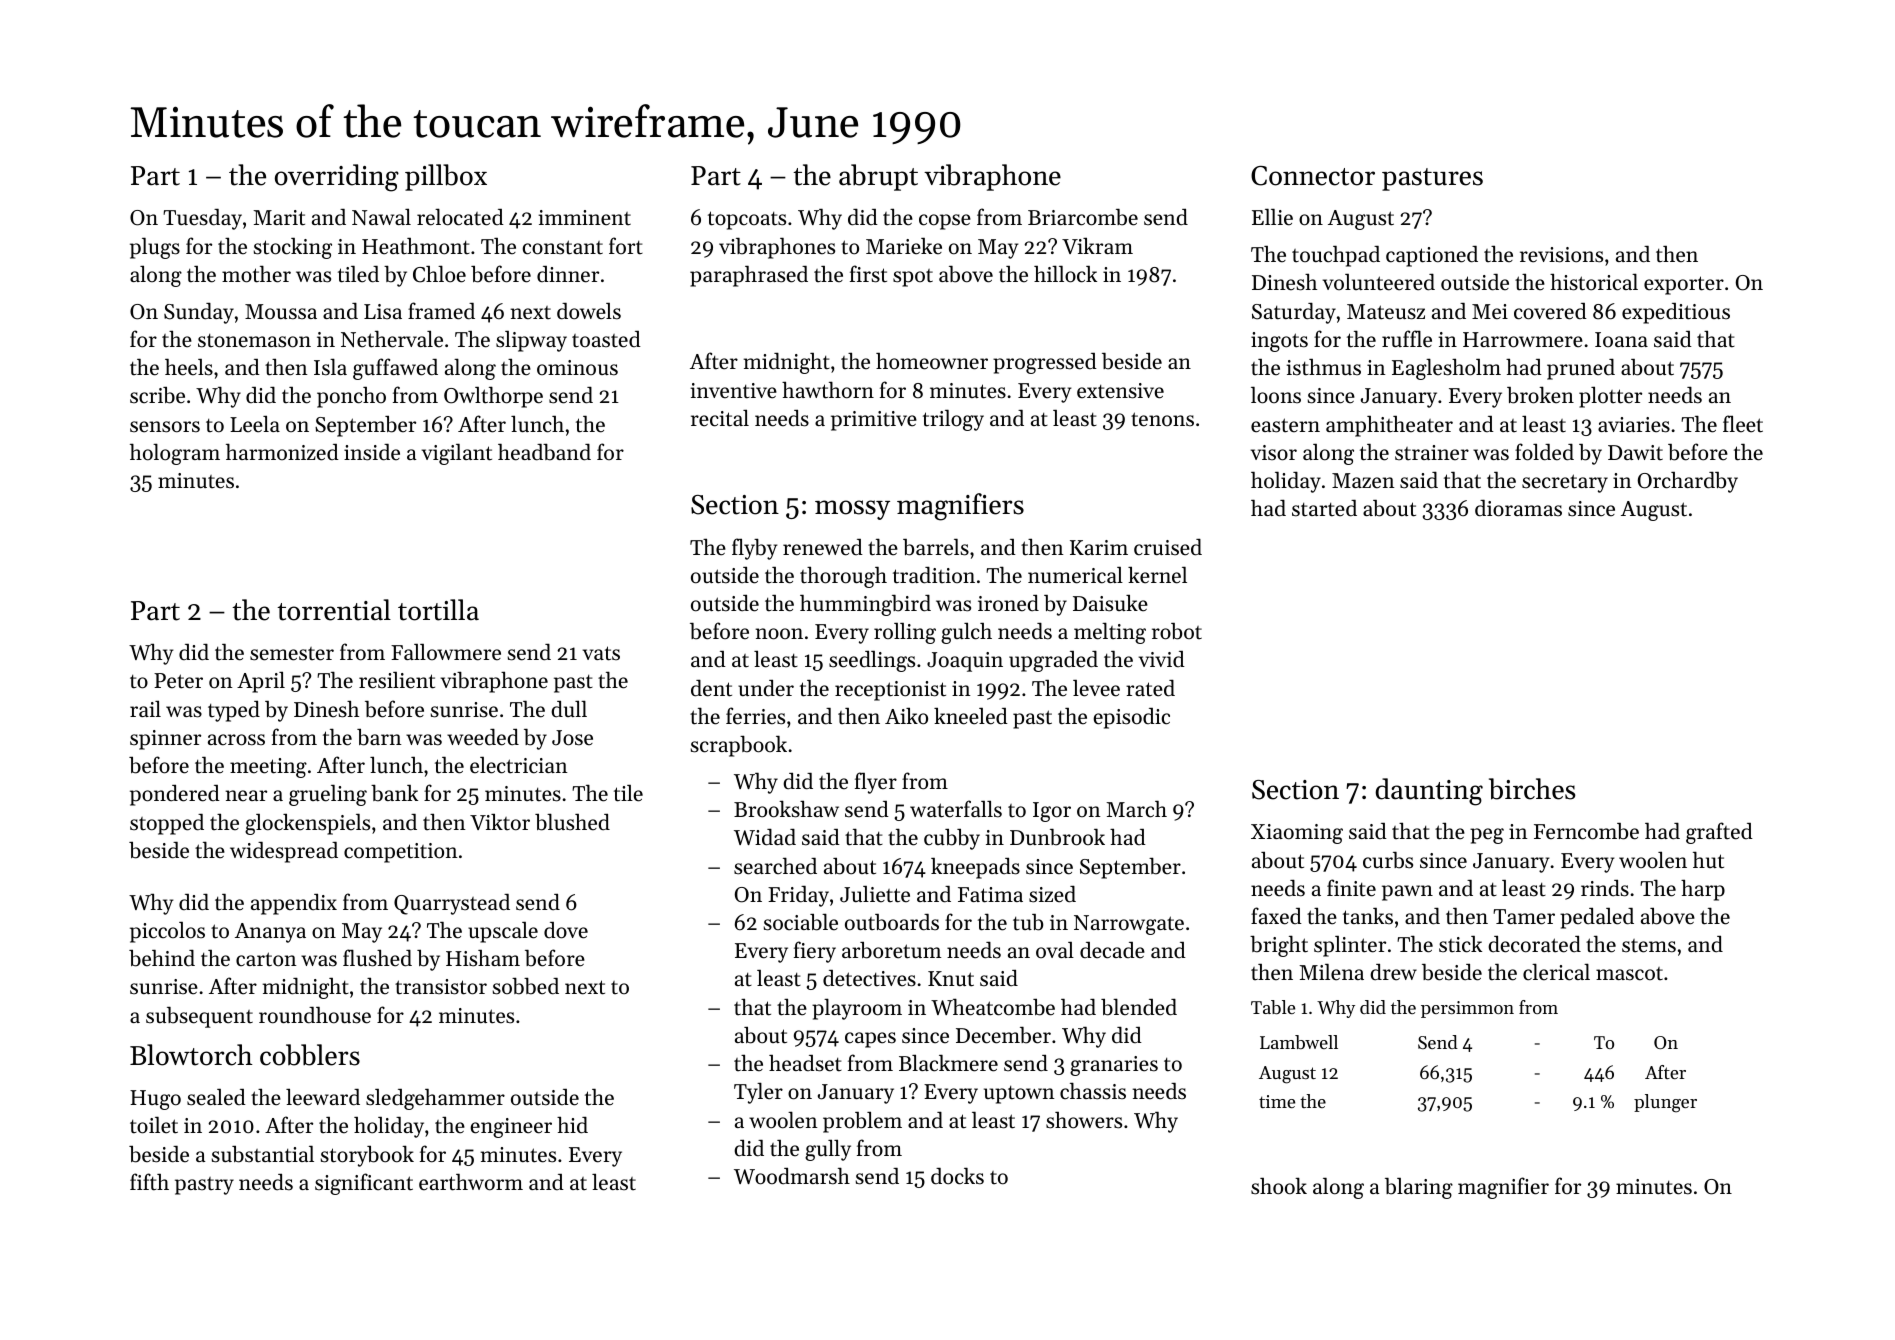 This screenshot has width=1895, height=1340. What do you see at coordinates (878, 177) in the screenshot?
I see `abrupt` at bounding box center [878, 177].
